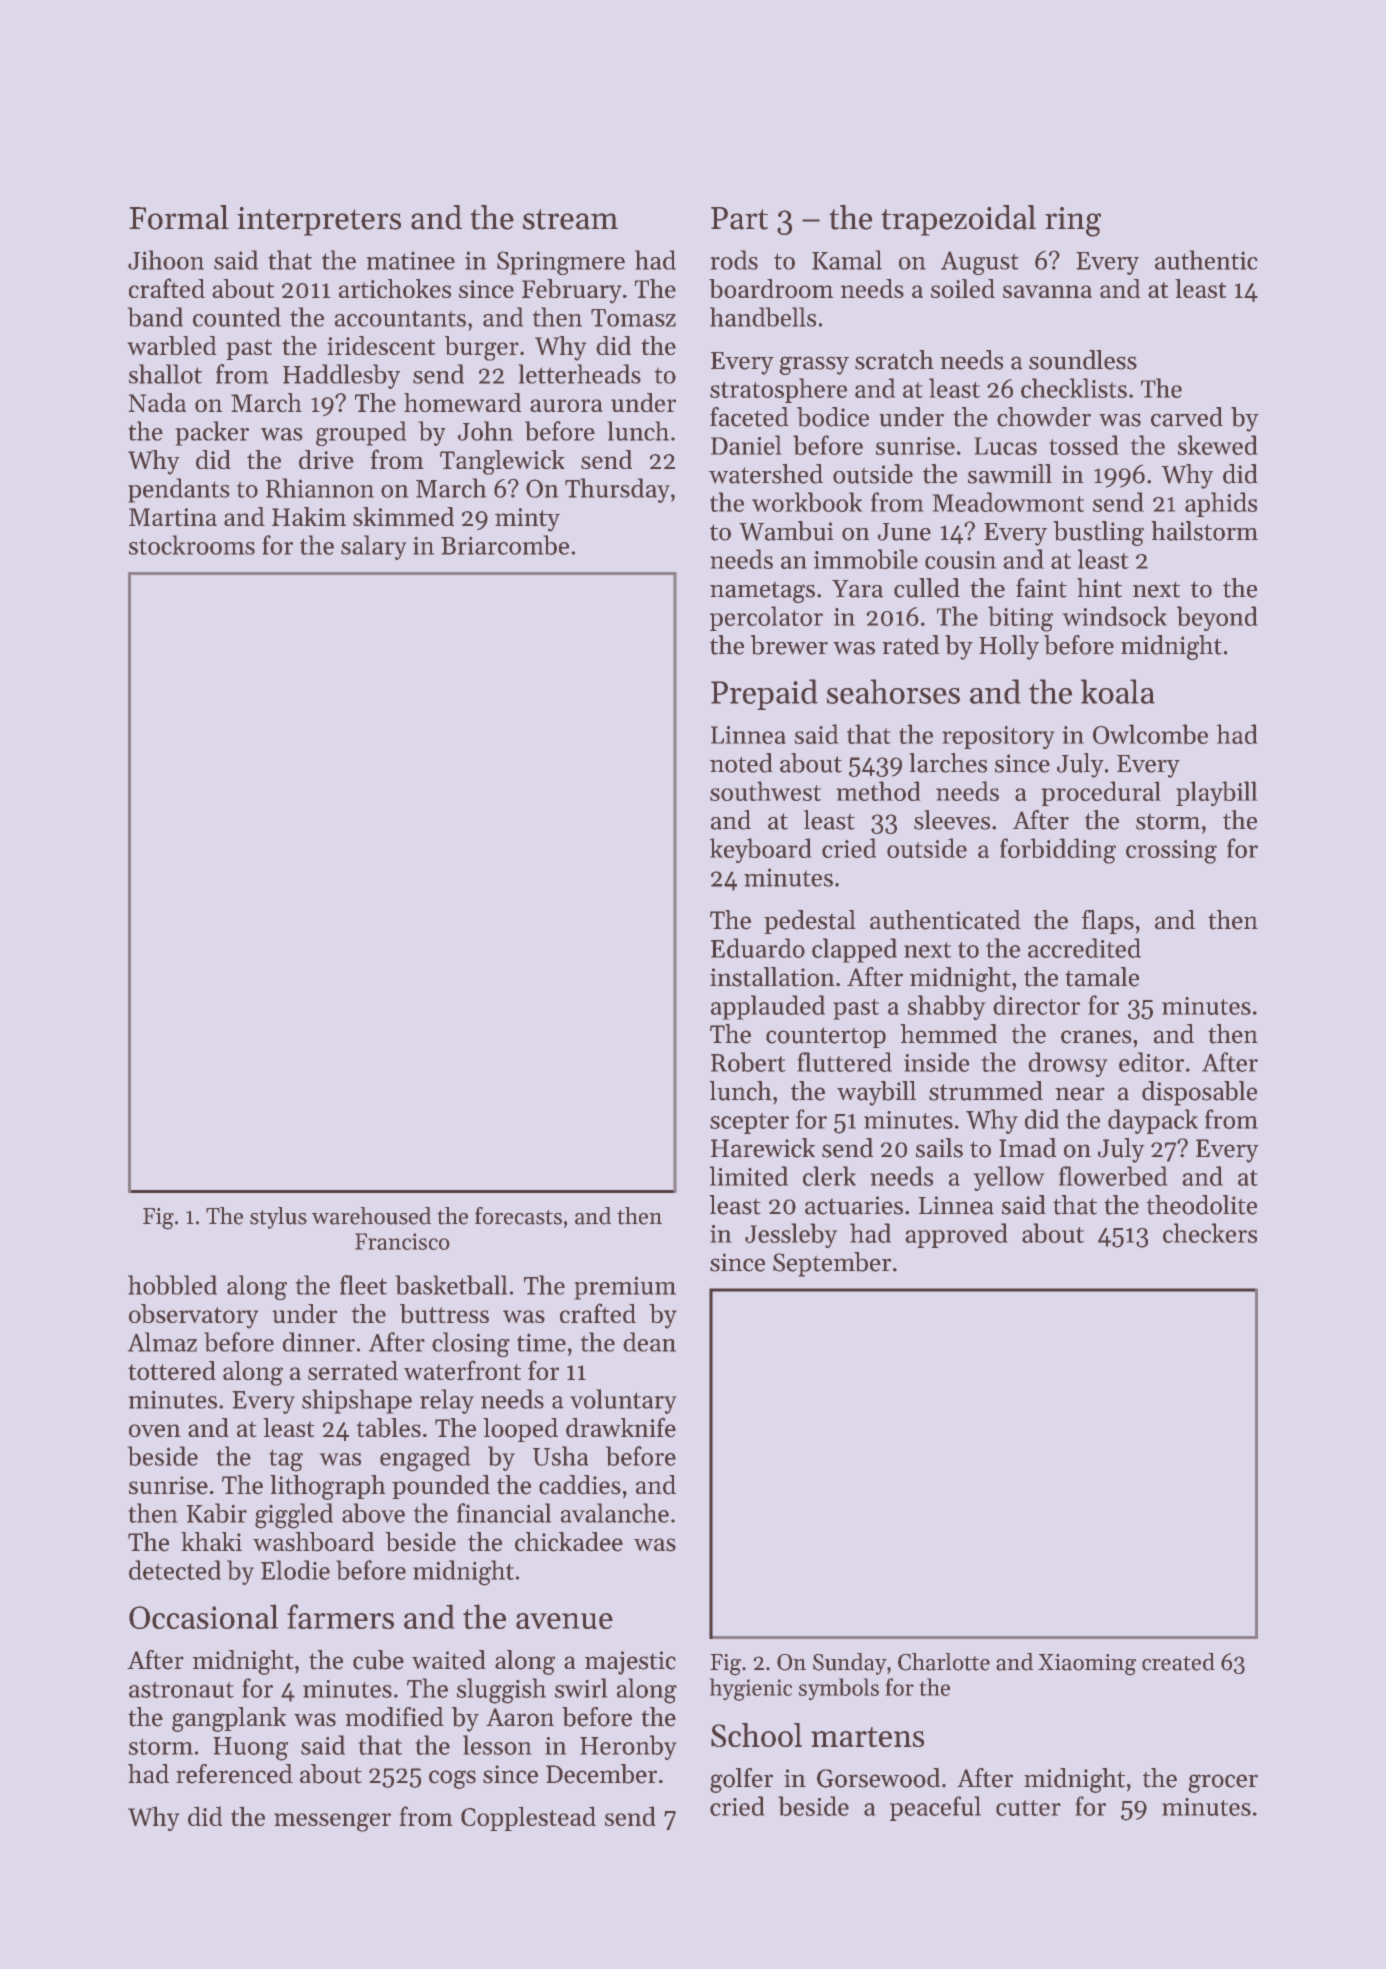 This document has height=1969, width=1386. I want to click on Formal, so click(179, 217).
